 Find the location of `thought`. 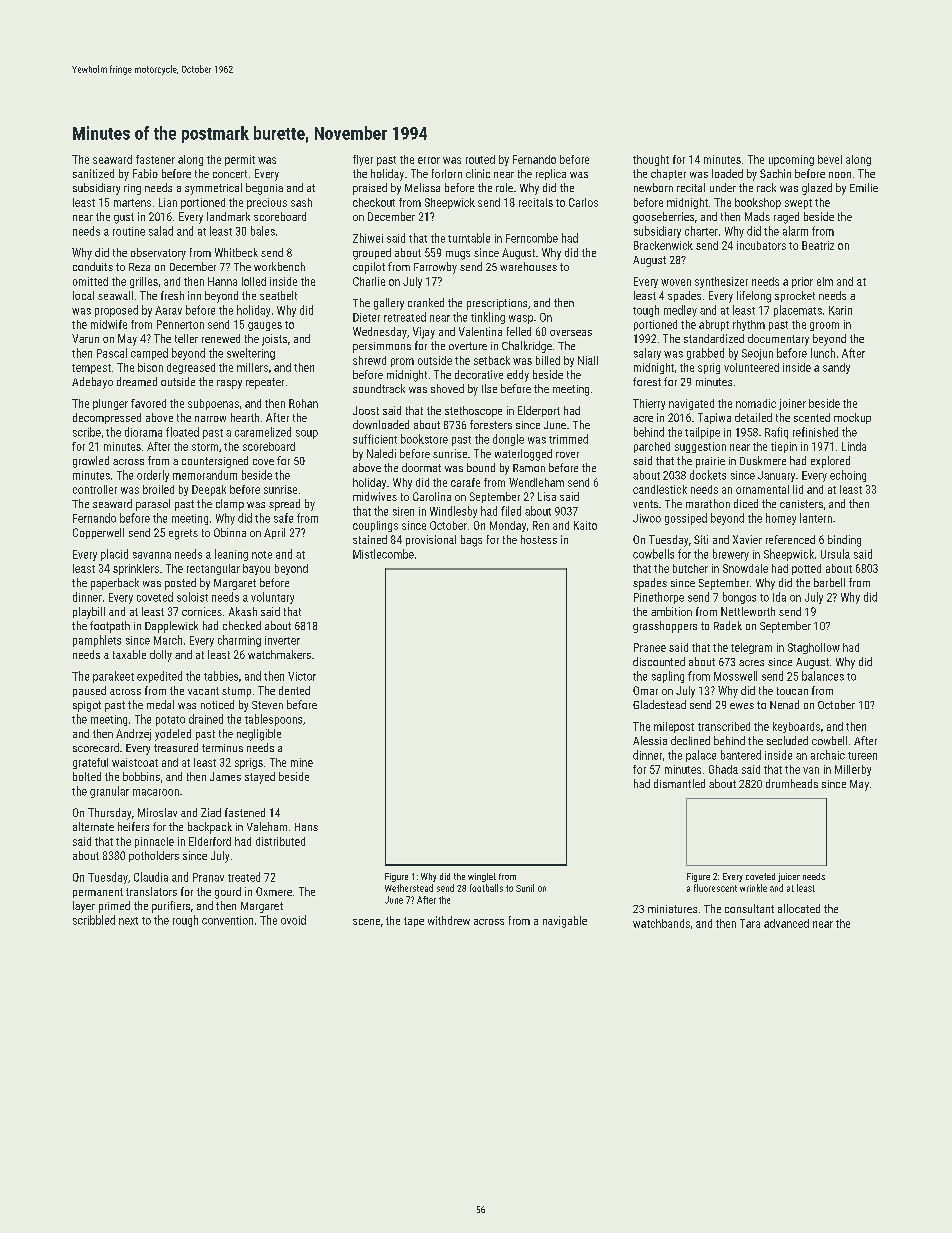

thought is located at coordinates (651, 160).
